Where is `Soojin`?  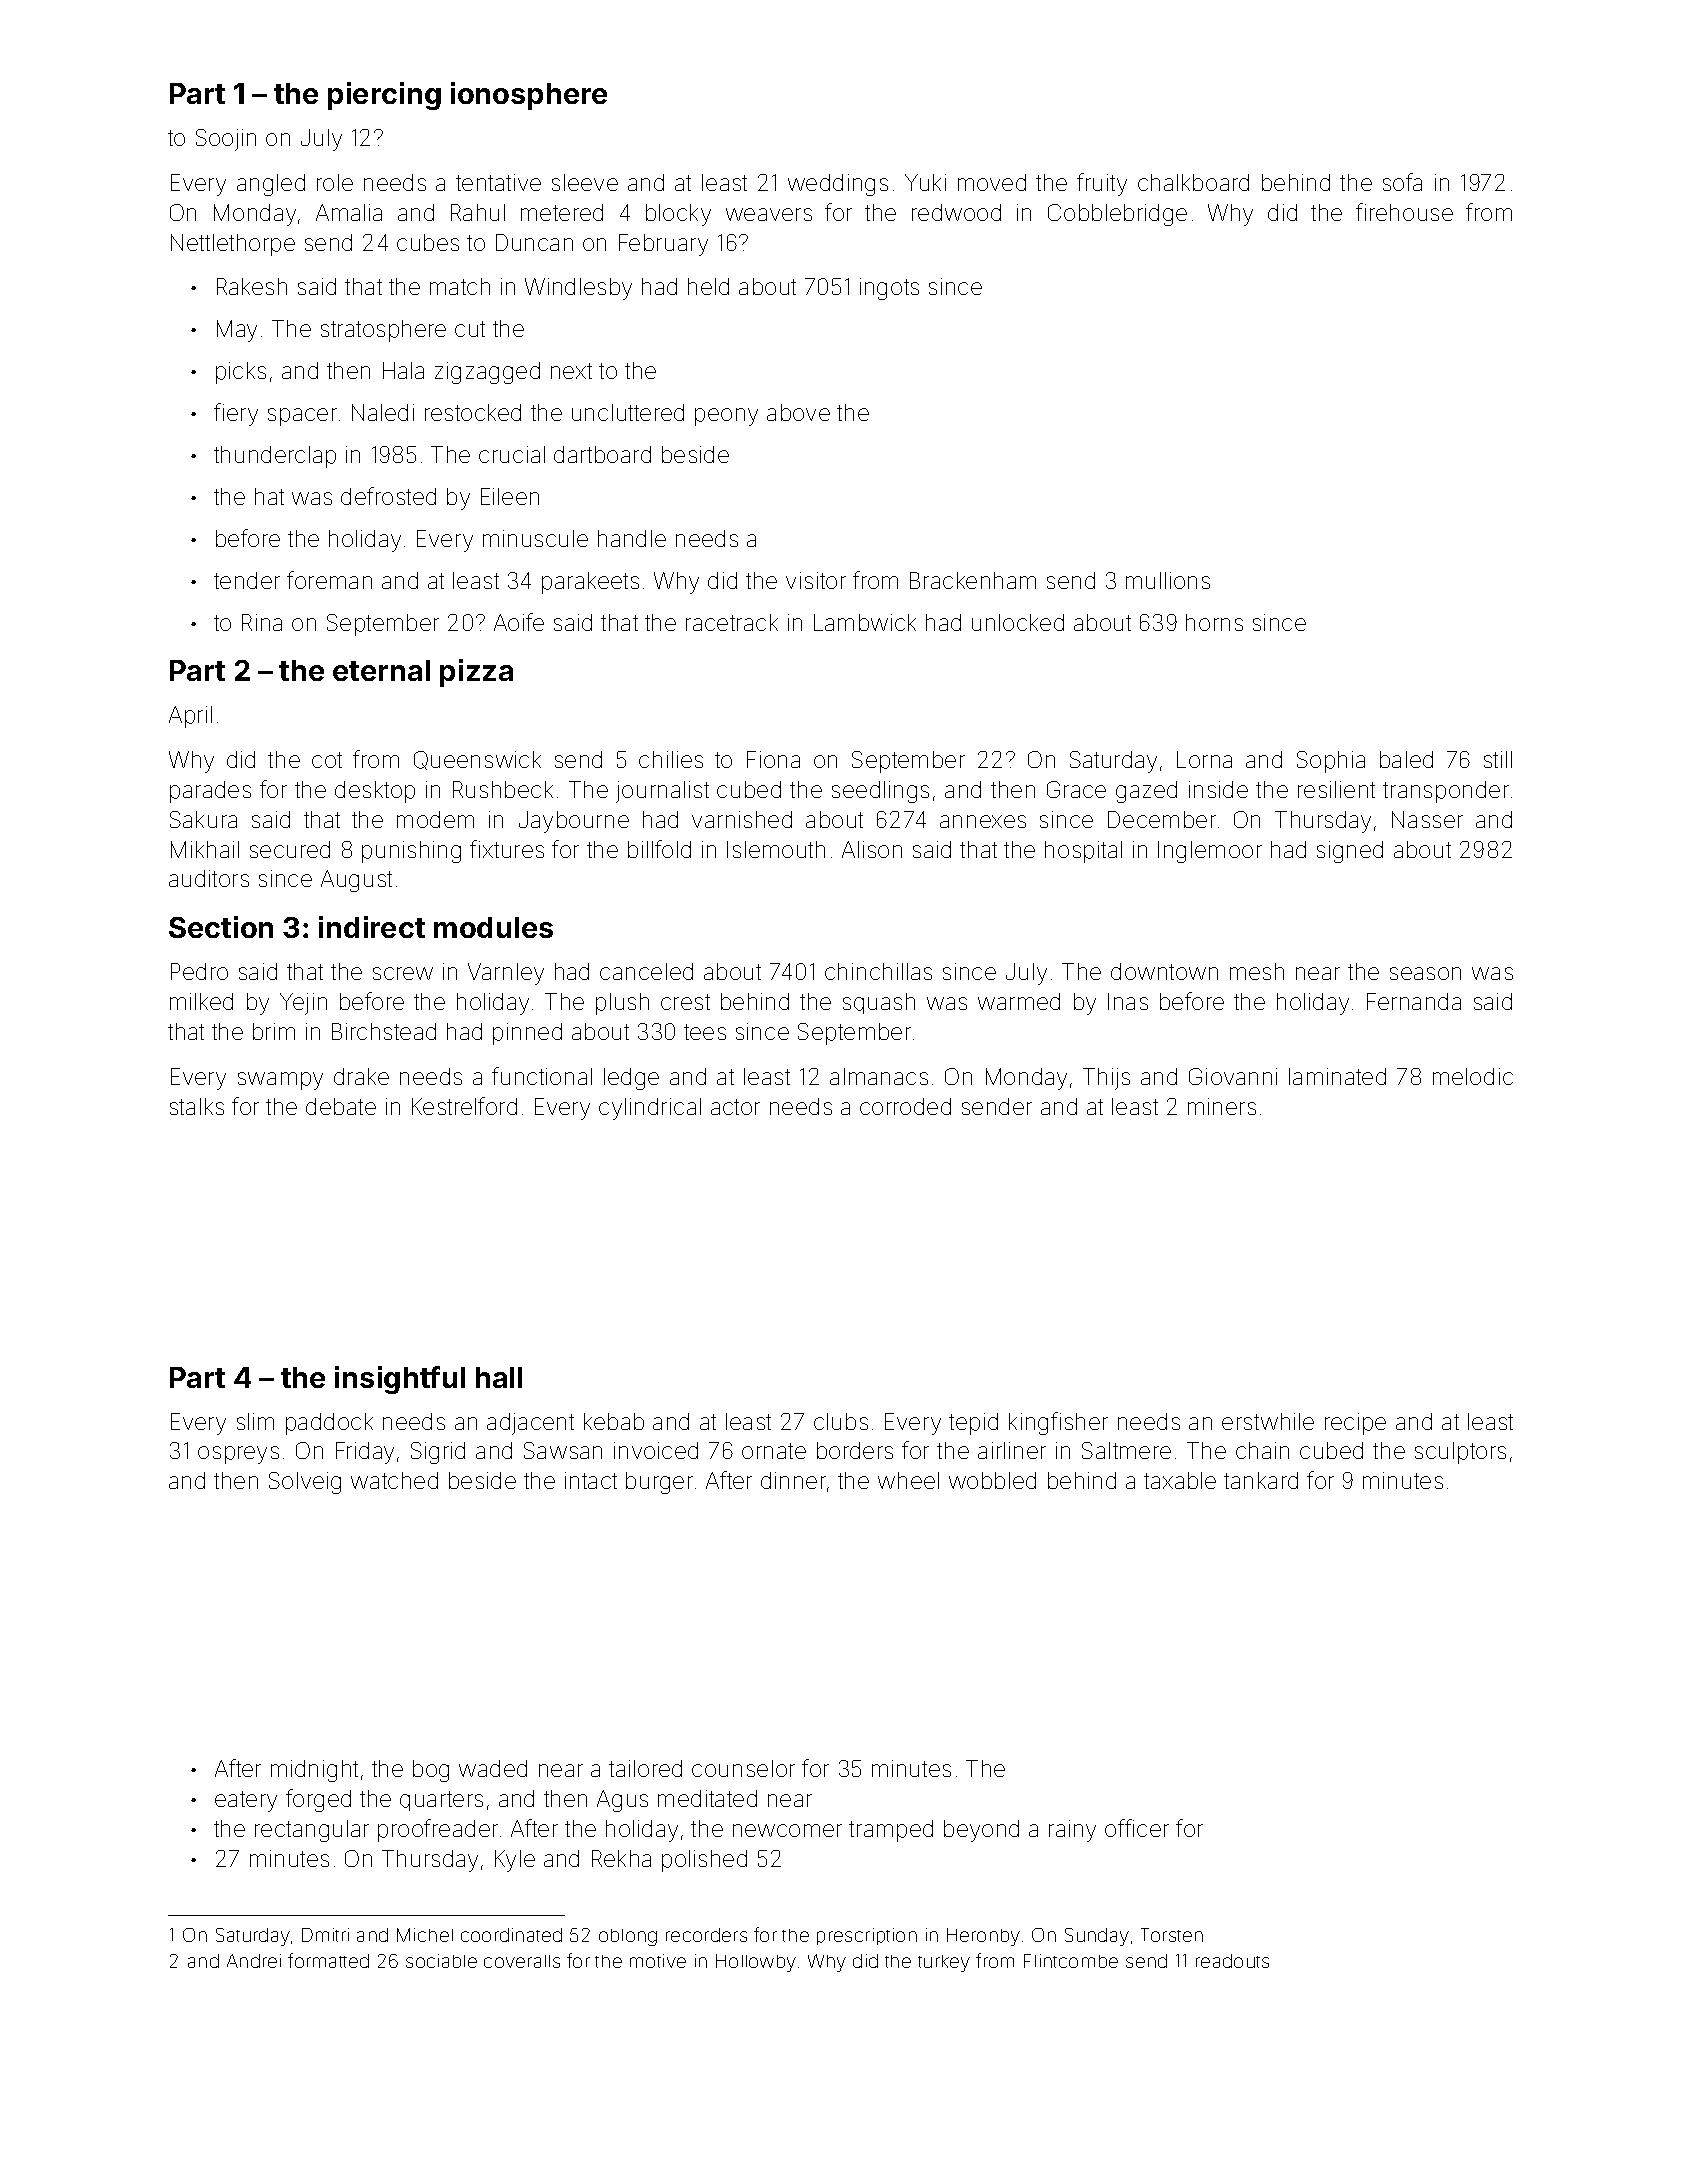 Soojin is located at coordinates (226, 140).
